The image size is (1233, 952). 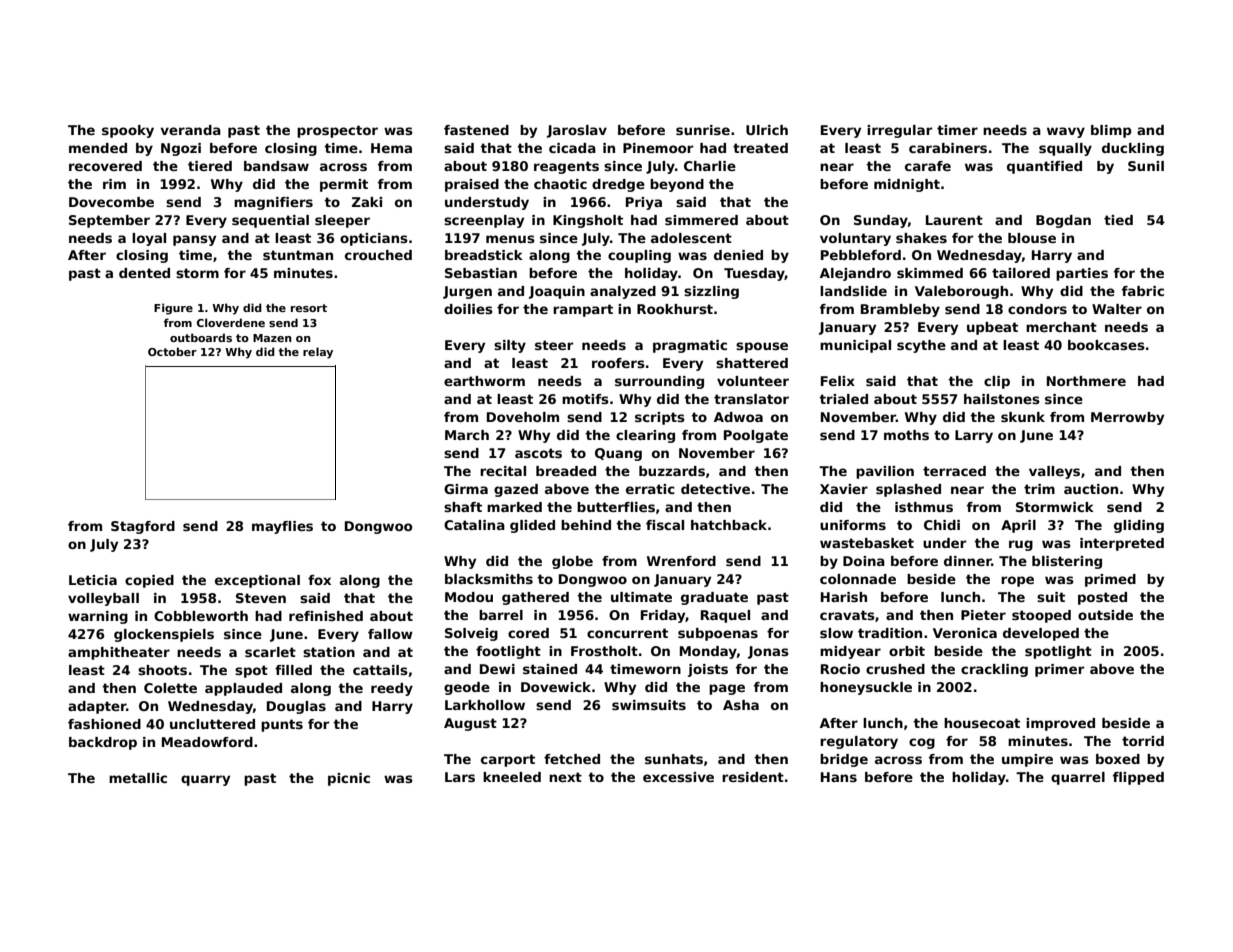 What do you see at coordinates (674, 759) in the screenshot?
I see `sunhats` at bounding box center [674, 759].
